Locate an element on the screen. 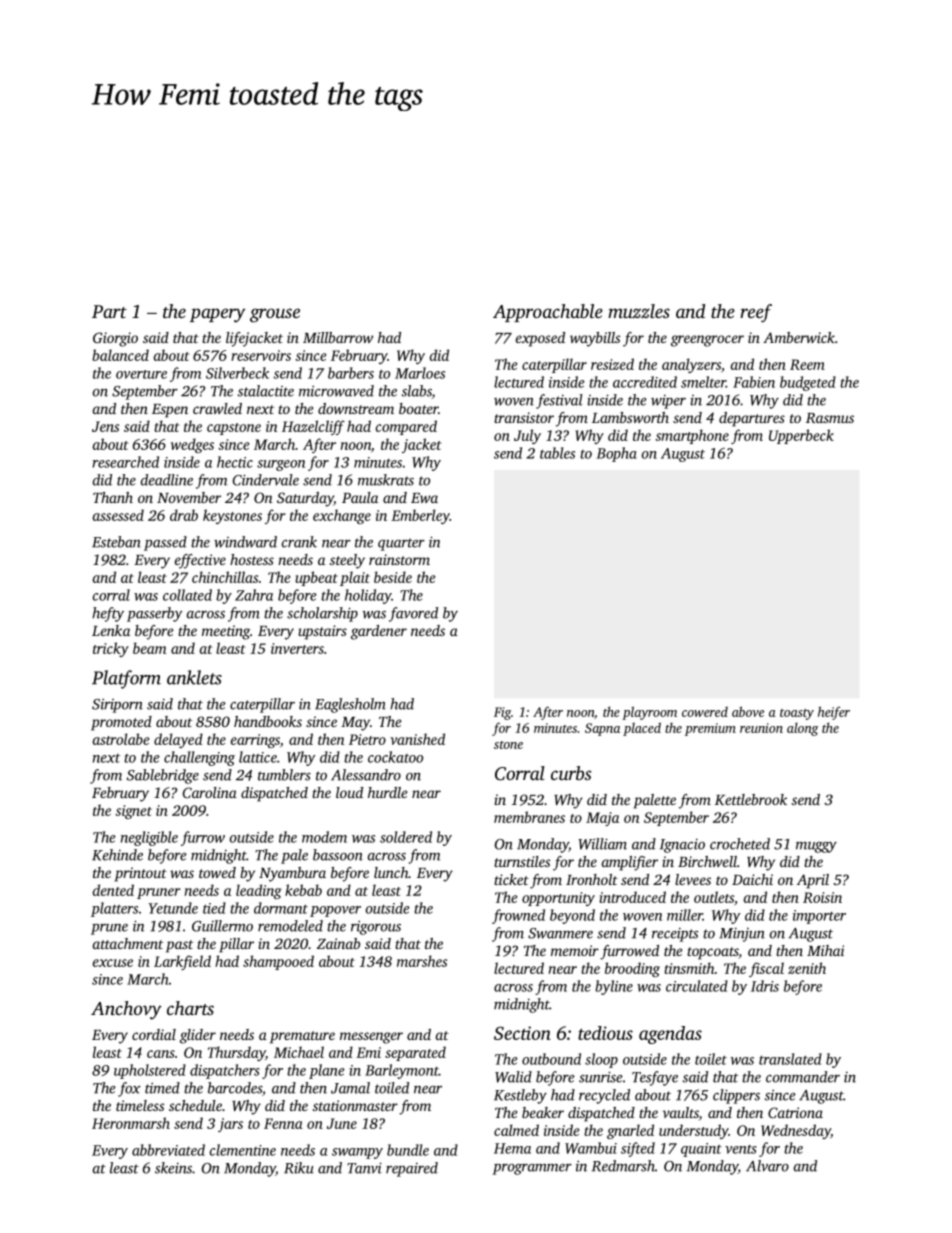  surgeon is located at coordinates (281, 465).
